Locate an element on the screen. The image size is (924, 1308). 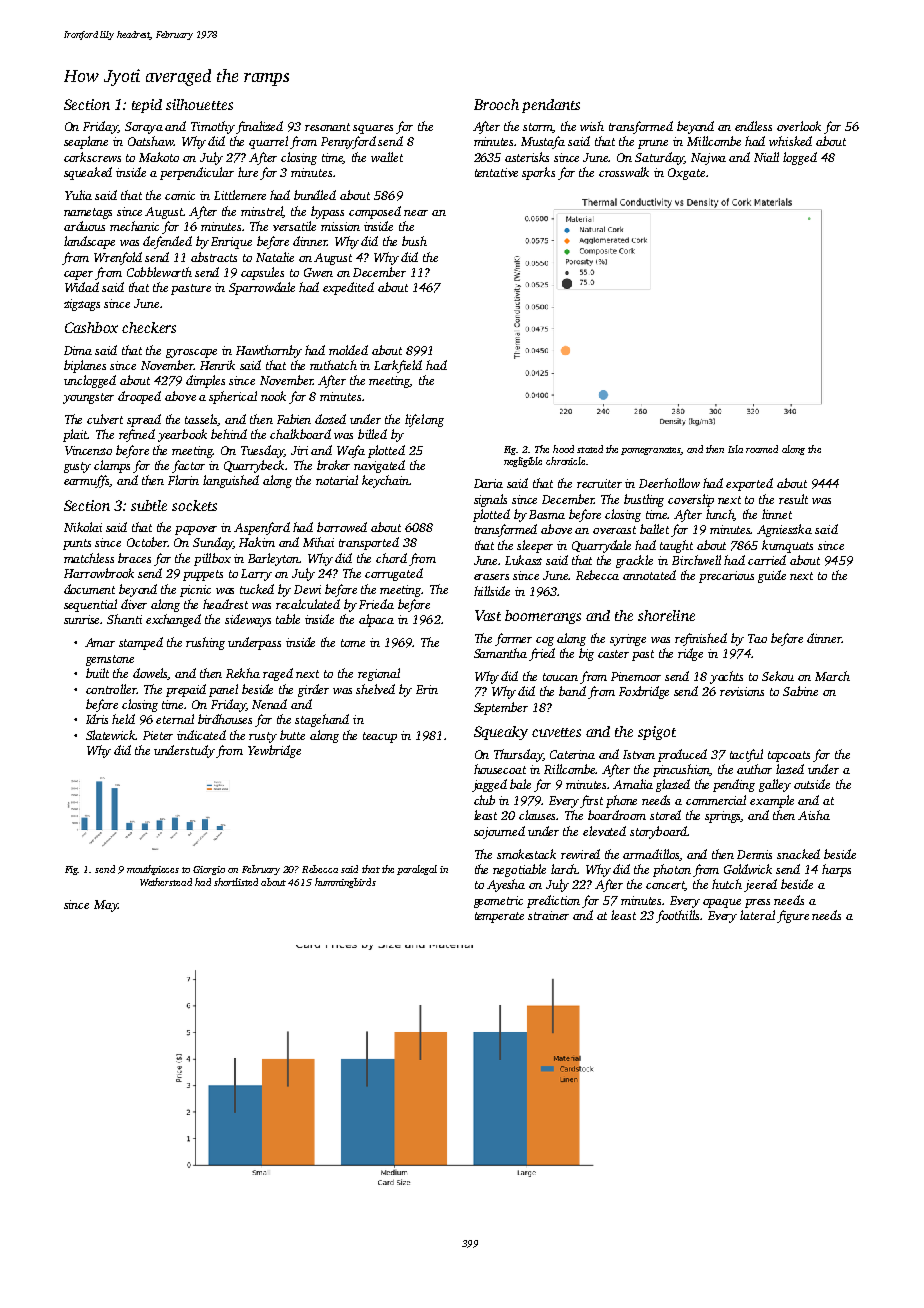
chord is located at coordinates (391, 558).
